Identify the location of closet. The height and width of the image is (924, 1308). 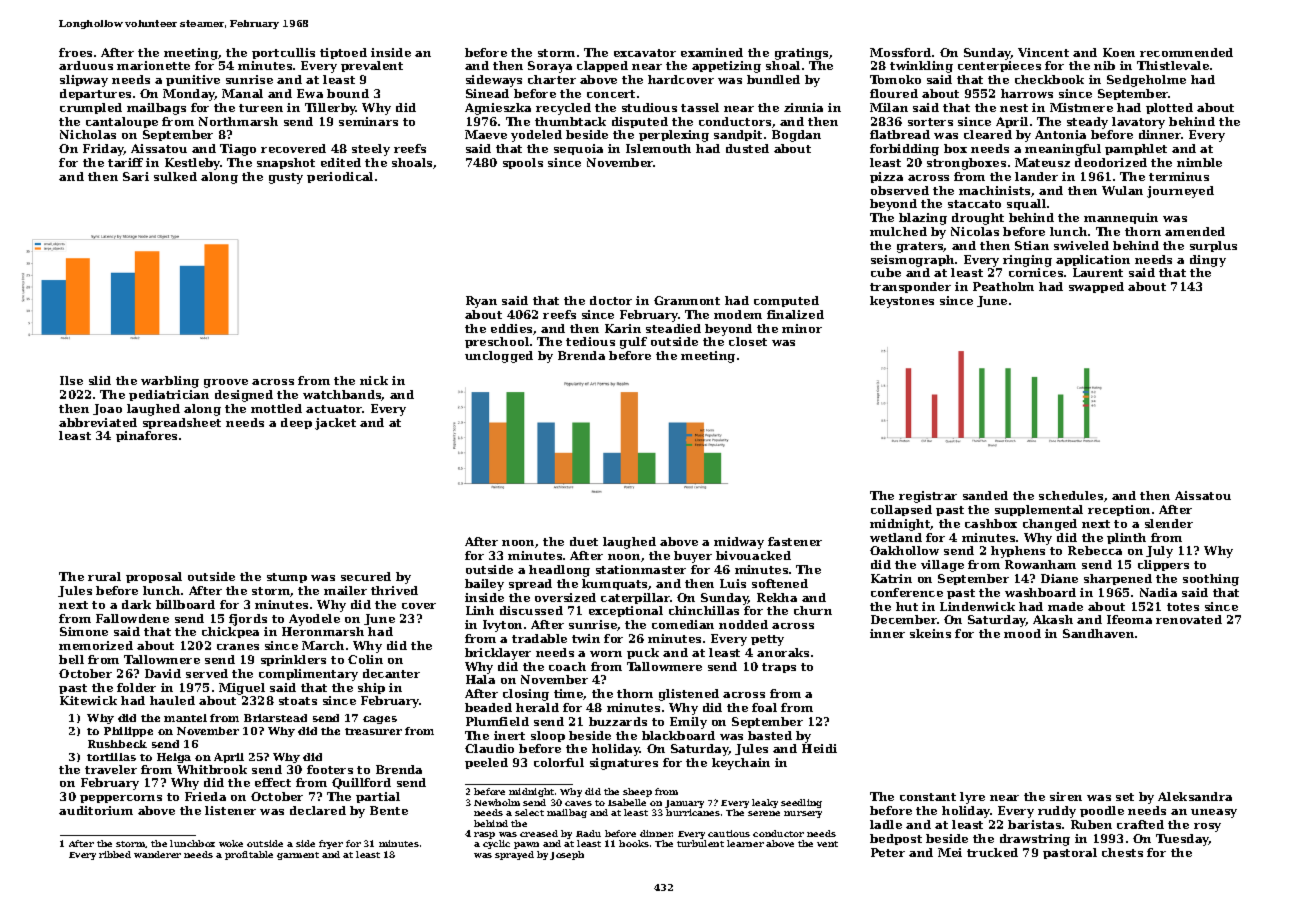
(748, 341).
